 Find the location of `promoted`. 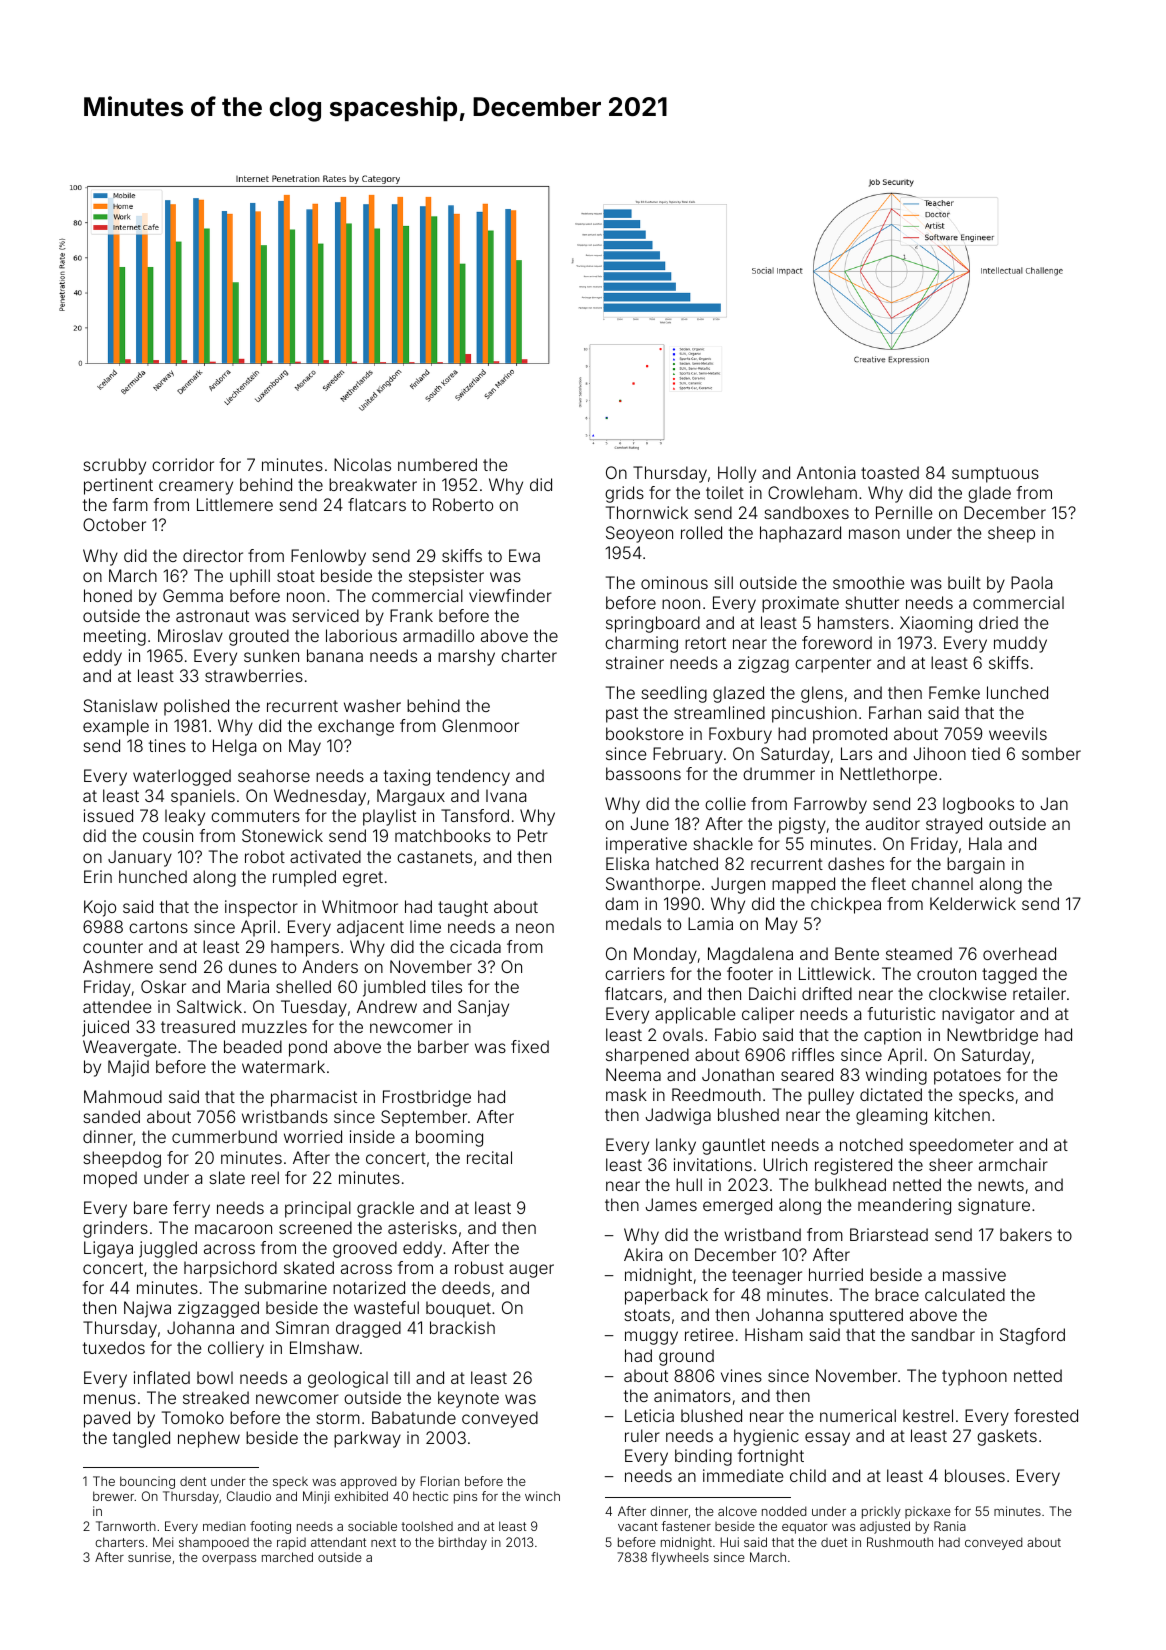

promoted is located at coordinates (850, 735).
